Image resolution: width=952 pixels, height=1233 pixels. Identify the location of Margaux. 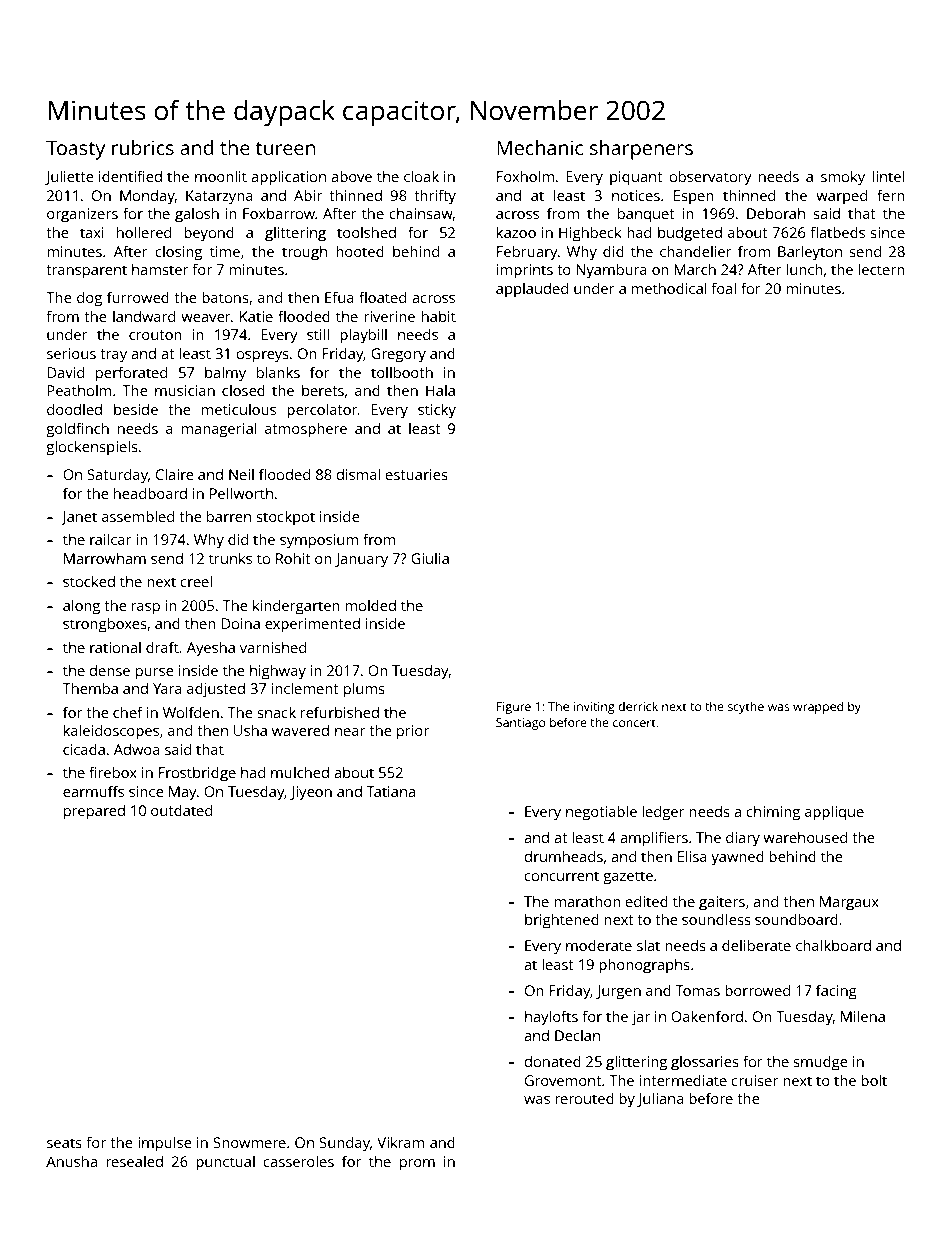
(849, 903).
